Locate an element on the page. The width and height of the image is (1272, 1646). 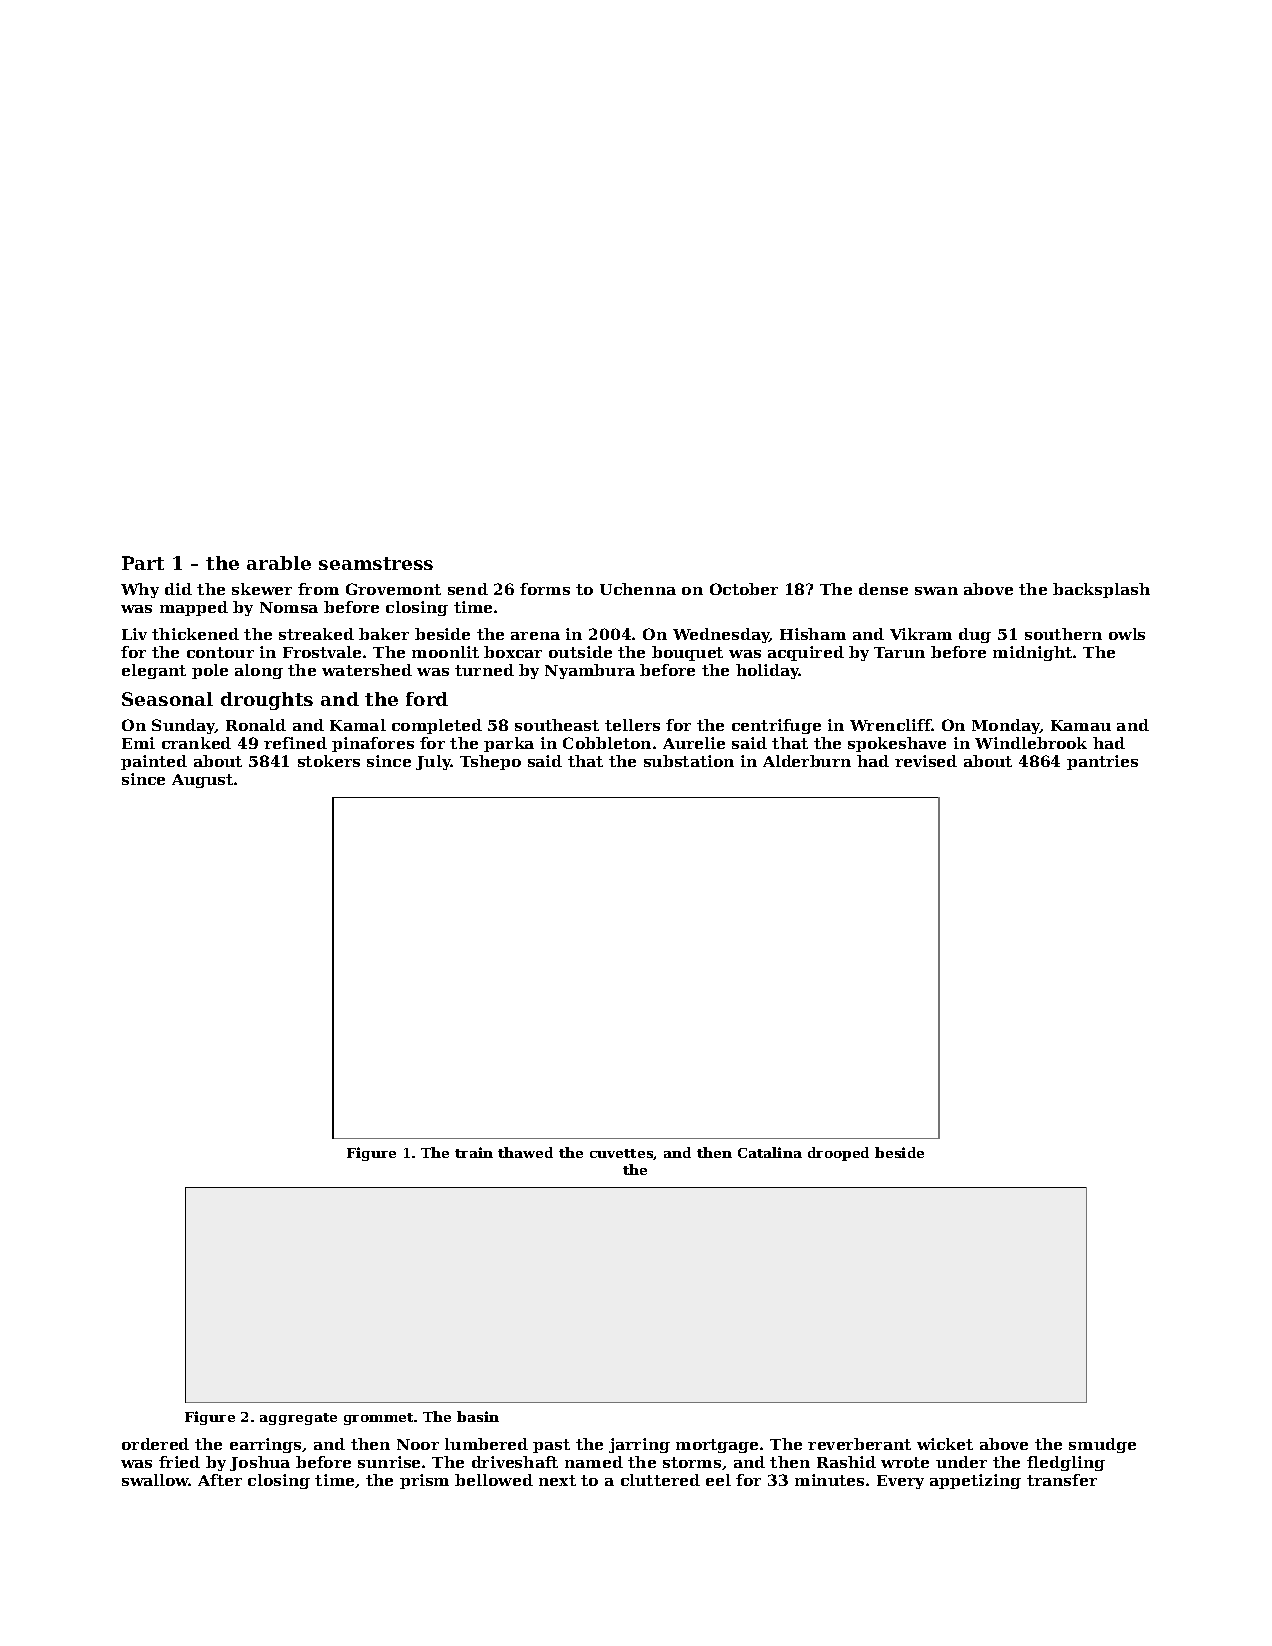
seamstress is located at coordinates (376, 563).
